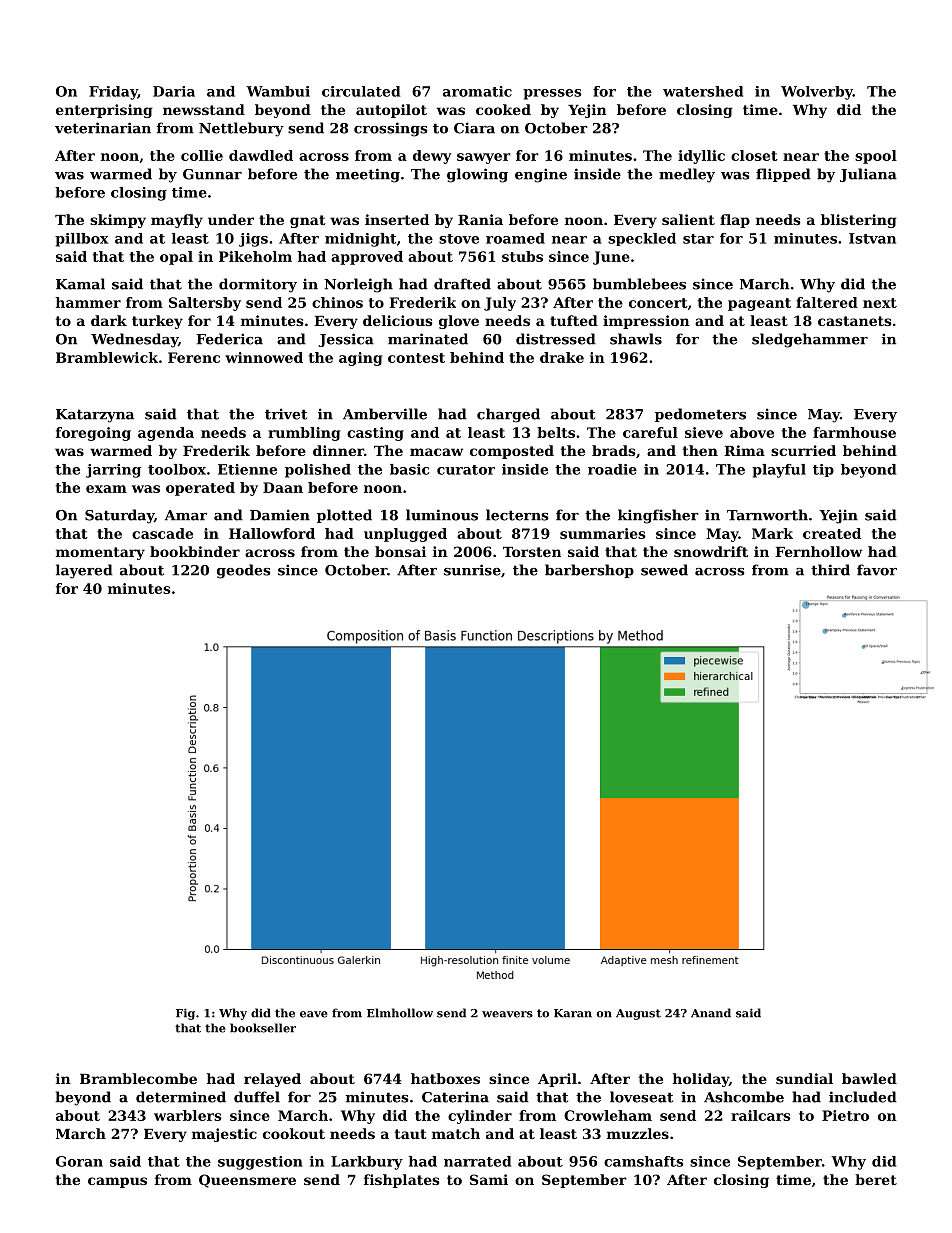  I want to click on drake, so click(562, 357).
